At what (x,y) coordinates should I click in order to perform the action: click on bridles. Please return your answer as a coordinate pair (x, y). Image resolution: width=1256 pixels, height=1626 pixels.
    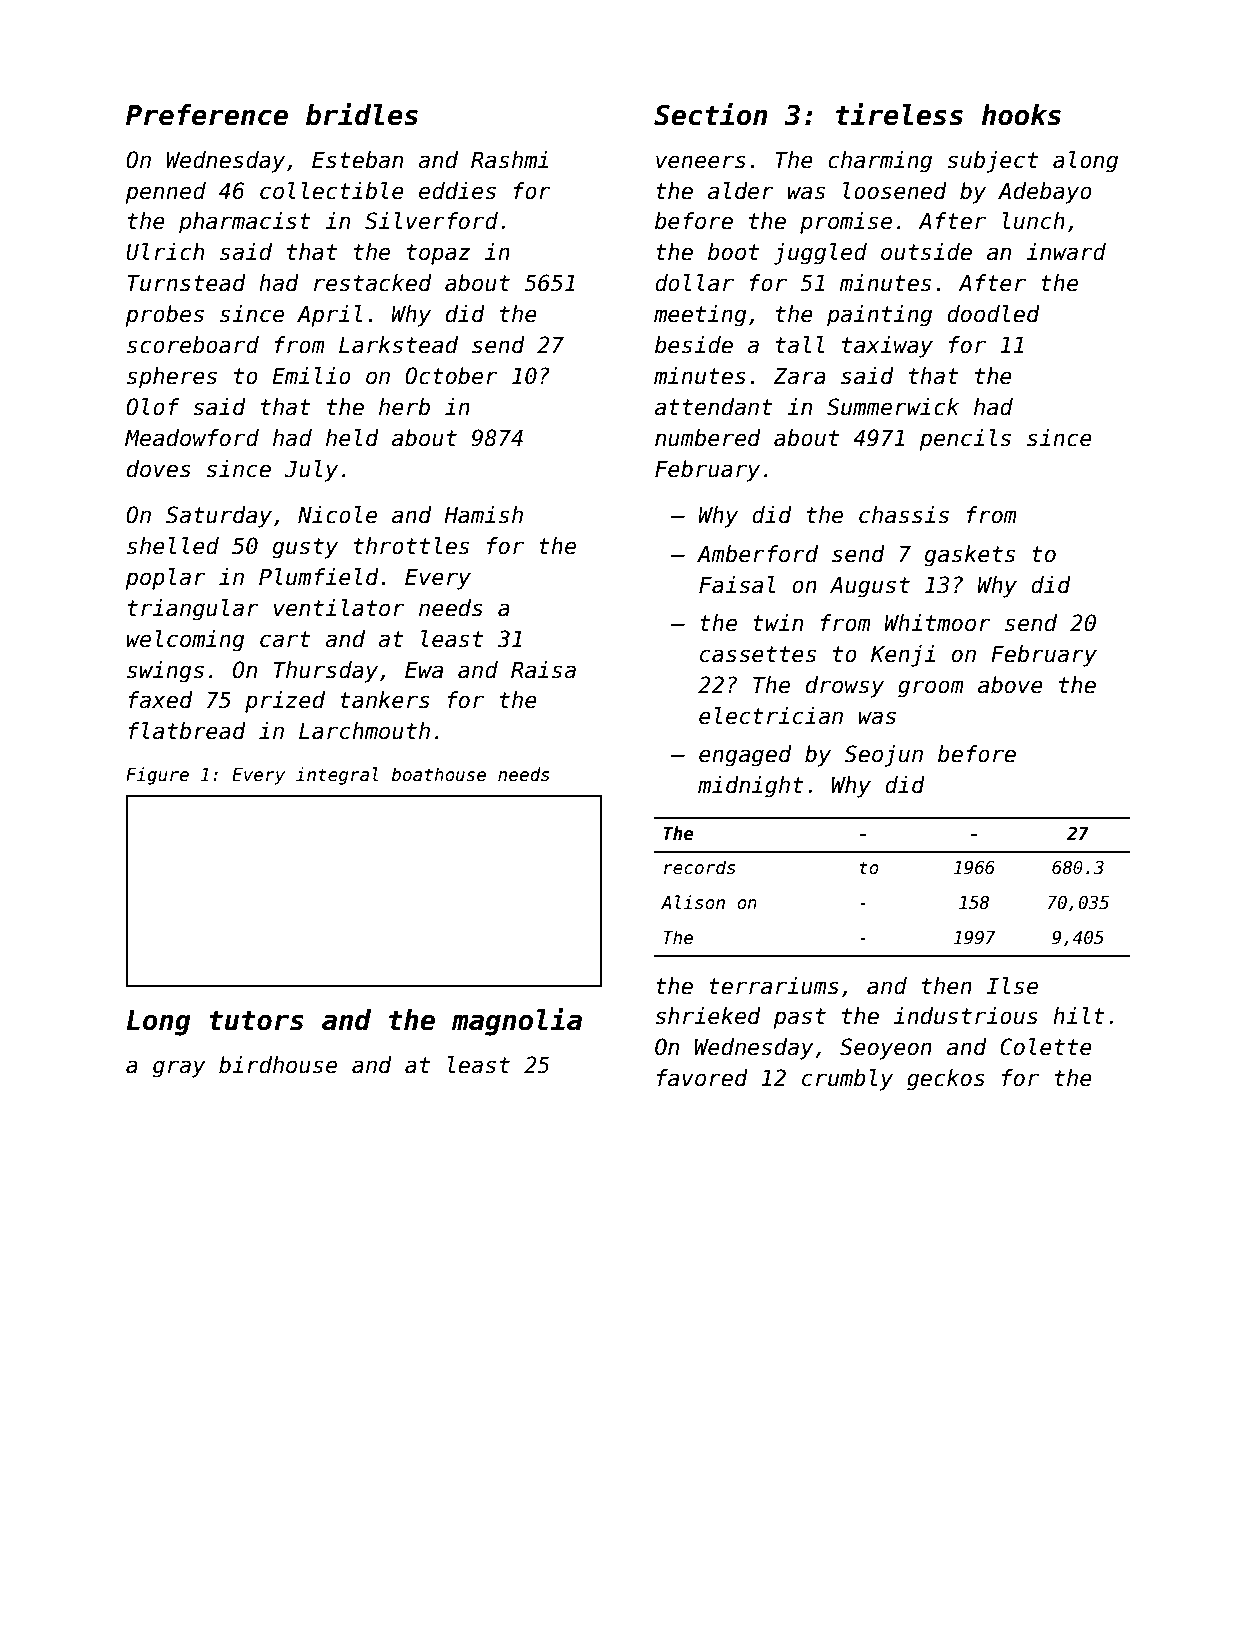
    Looking at the image, I should click on (362, 114).
